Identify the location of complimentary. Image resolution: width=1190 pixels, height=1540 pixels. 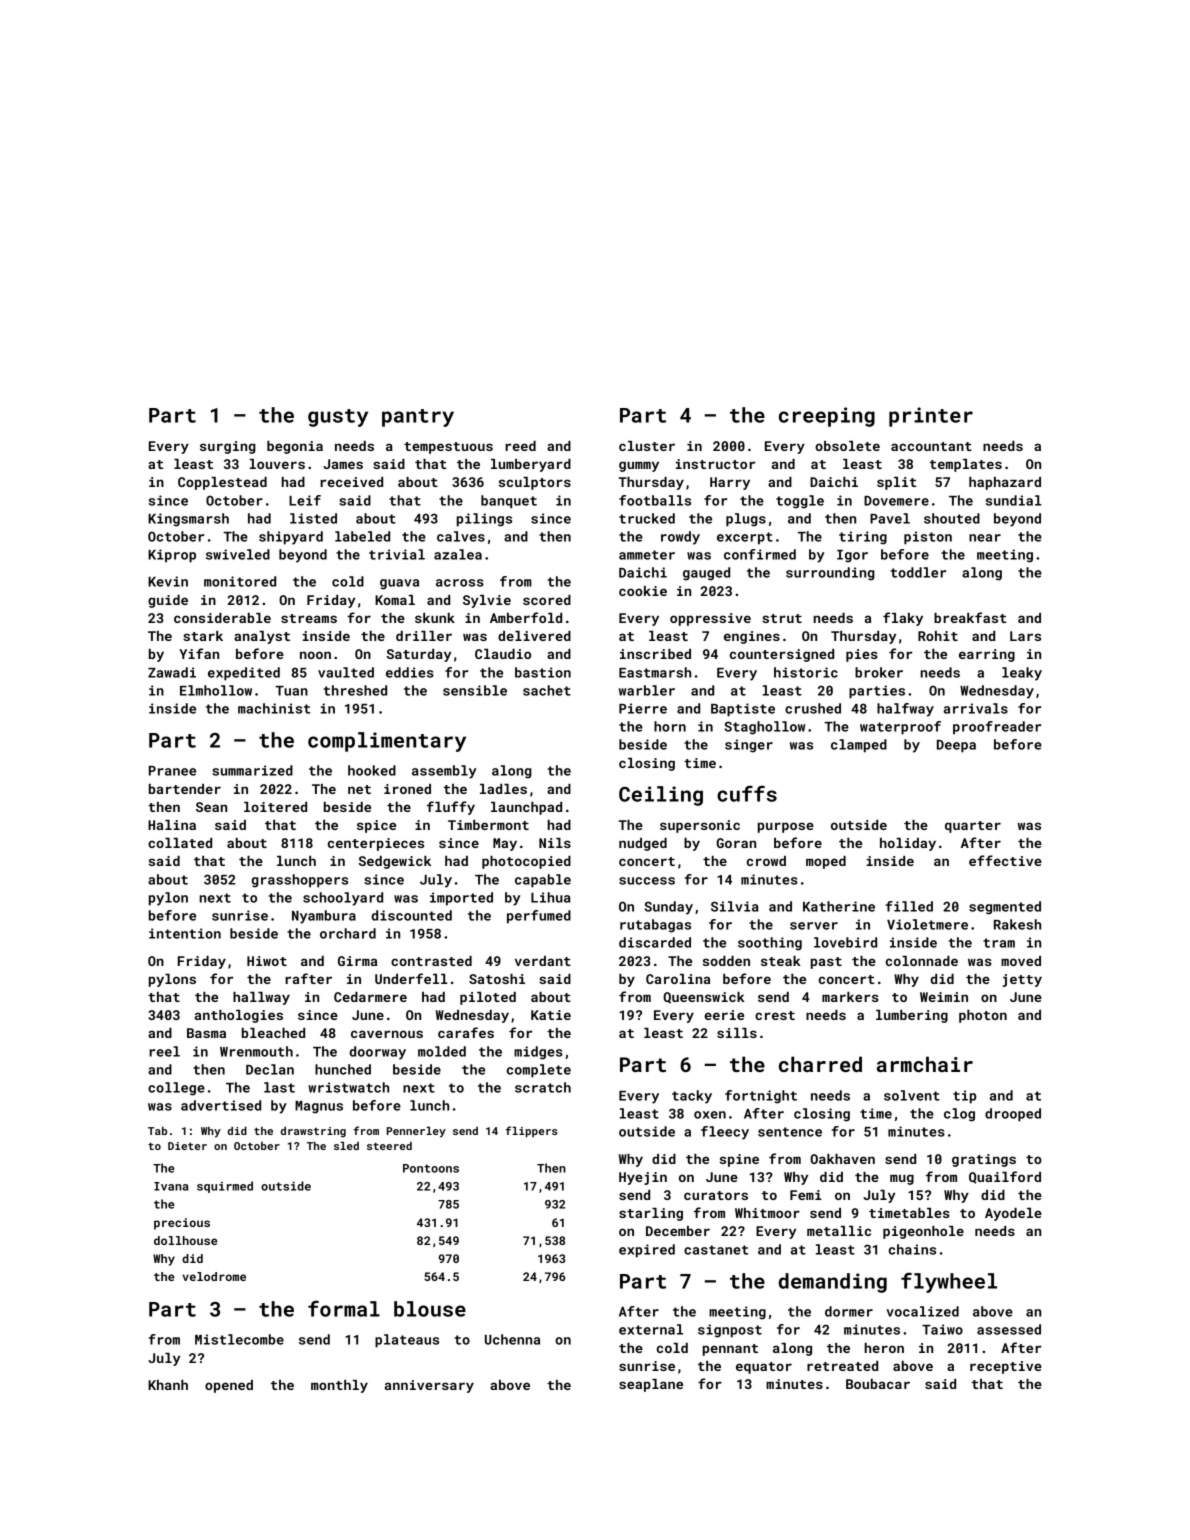
(387, 742).
